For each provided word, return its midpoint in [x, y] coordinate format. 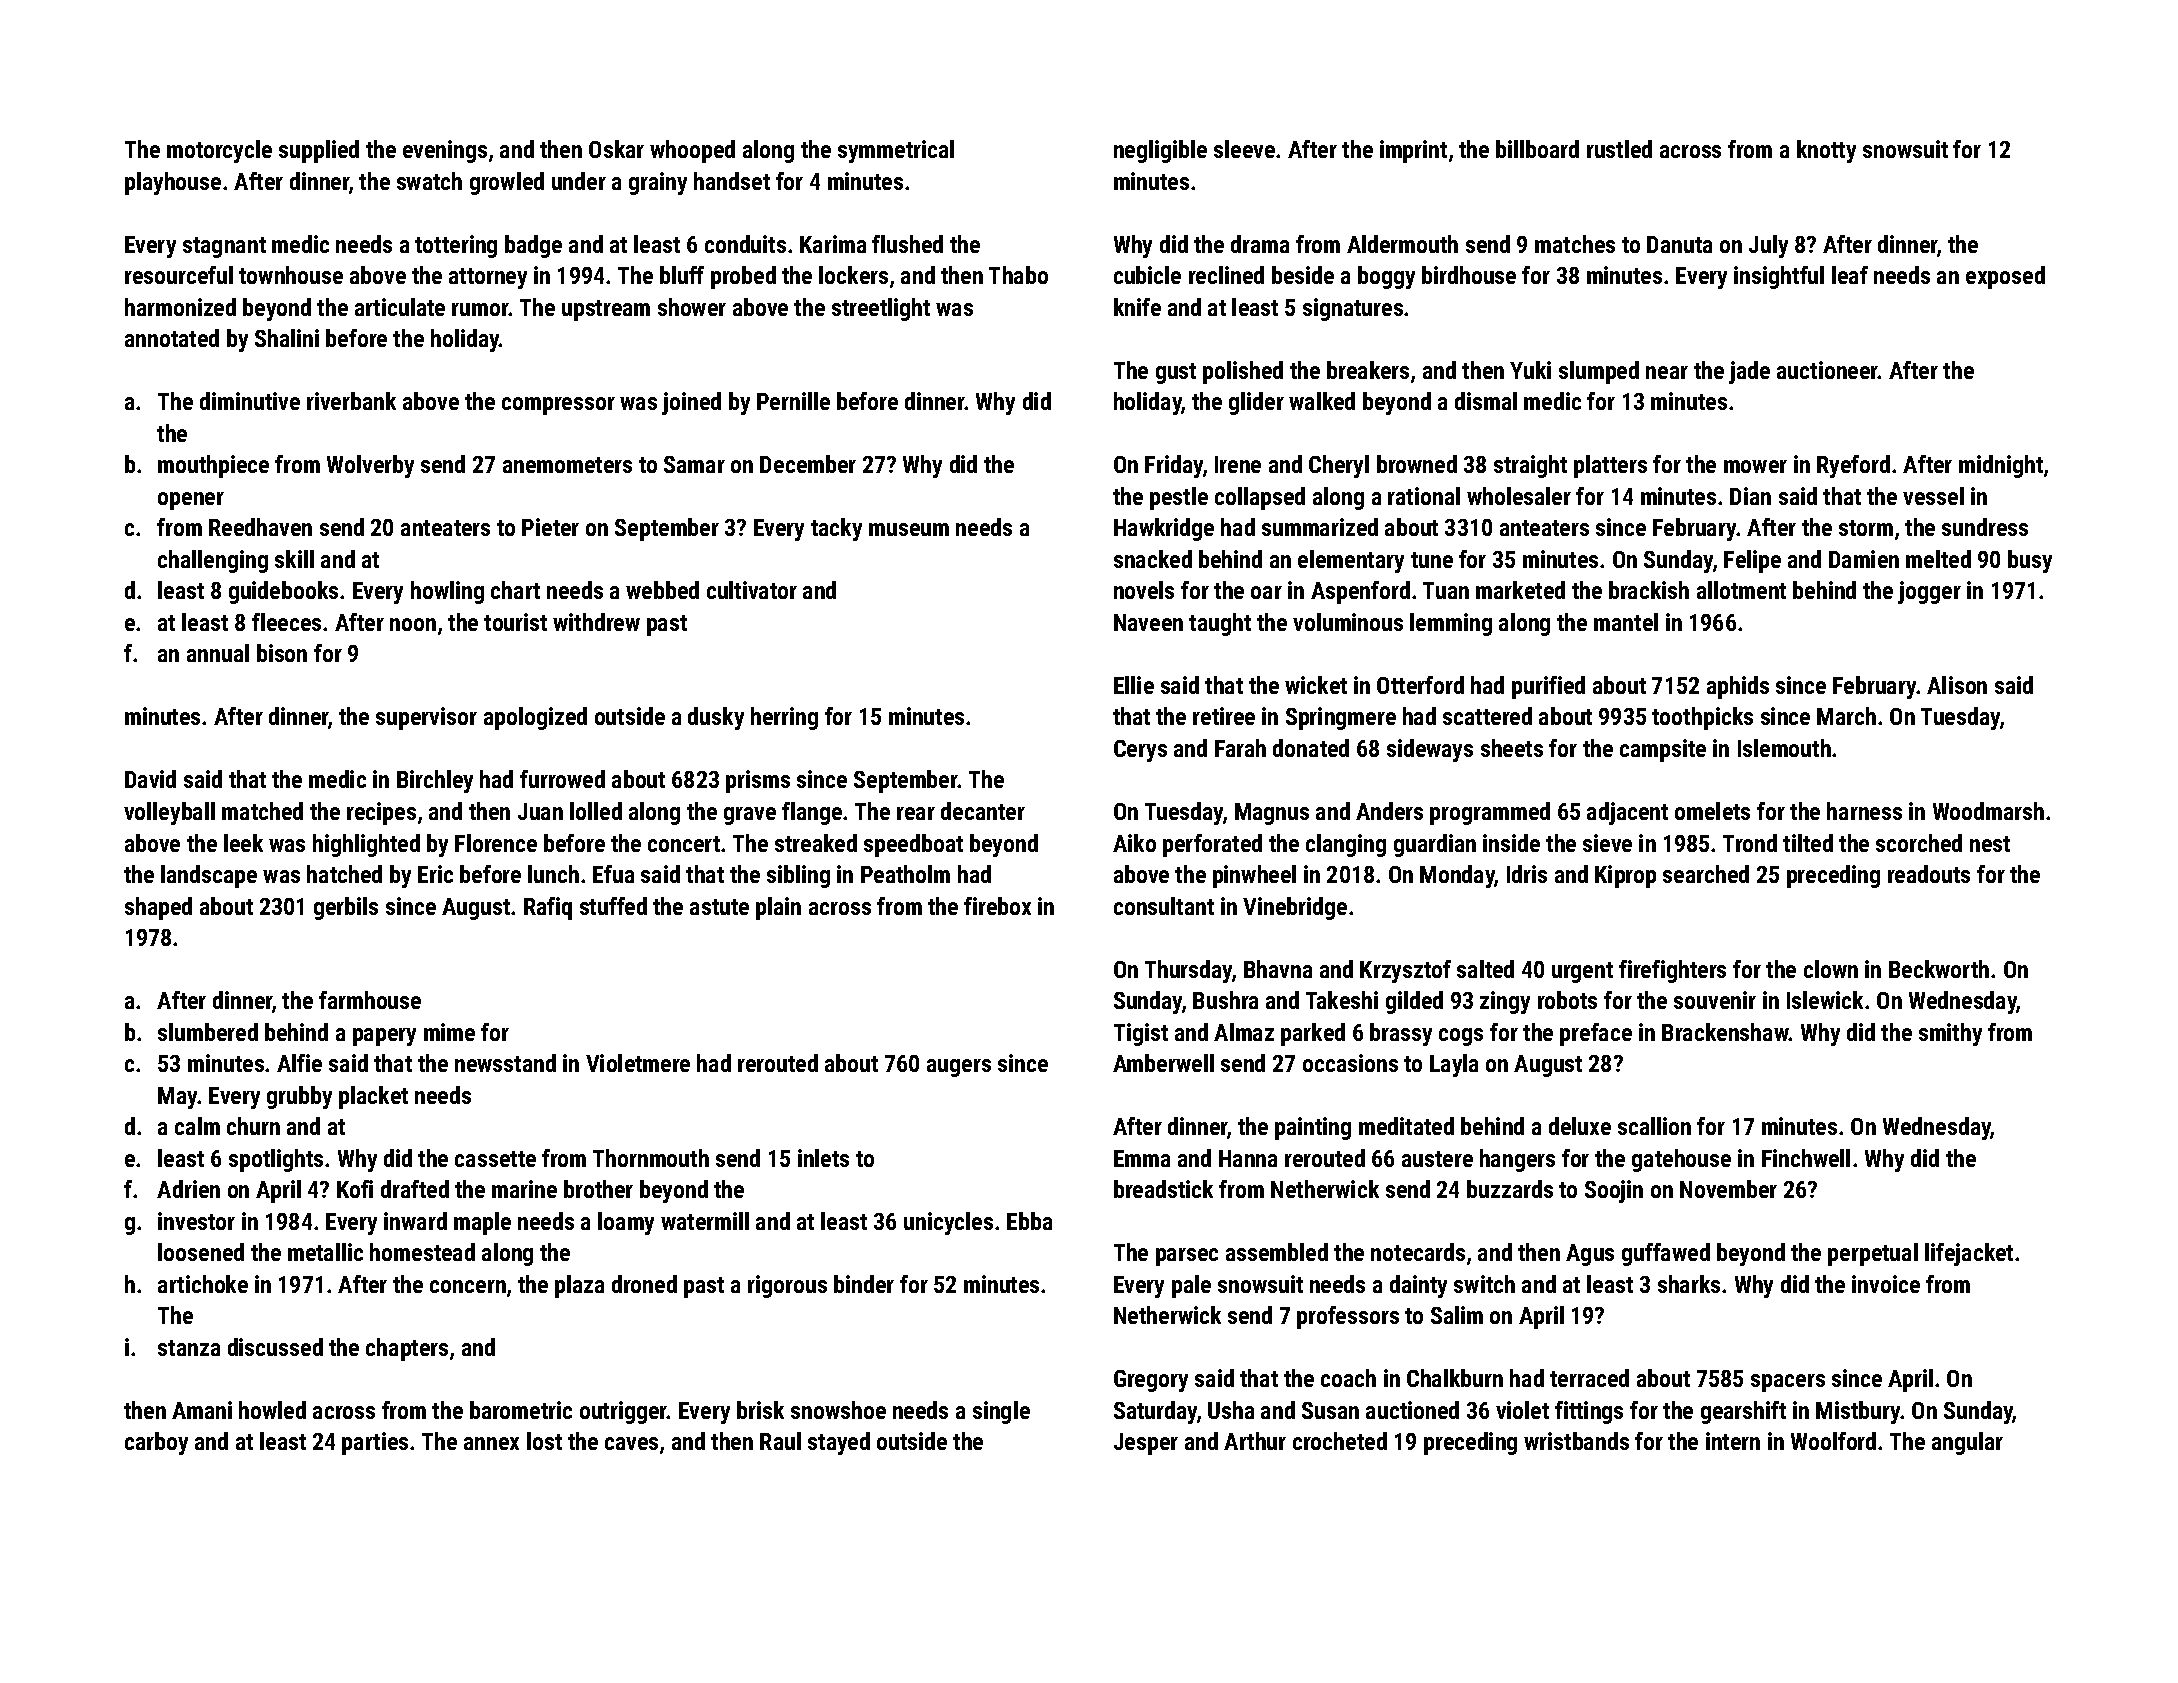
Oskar [616, 149]
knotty [1826, 151]
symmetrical [896, 151]
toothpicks [1702, 718]
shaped [158, 908]
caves [631, 1443]
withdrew [596, 622]
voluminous [1348, 622]
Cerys [1140, 751]
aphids [1738, 687]
